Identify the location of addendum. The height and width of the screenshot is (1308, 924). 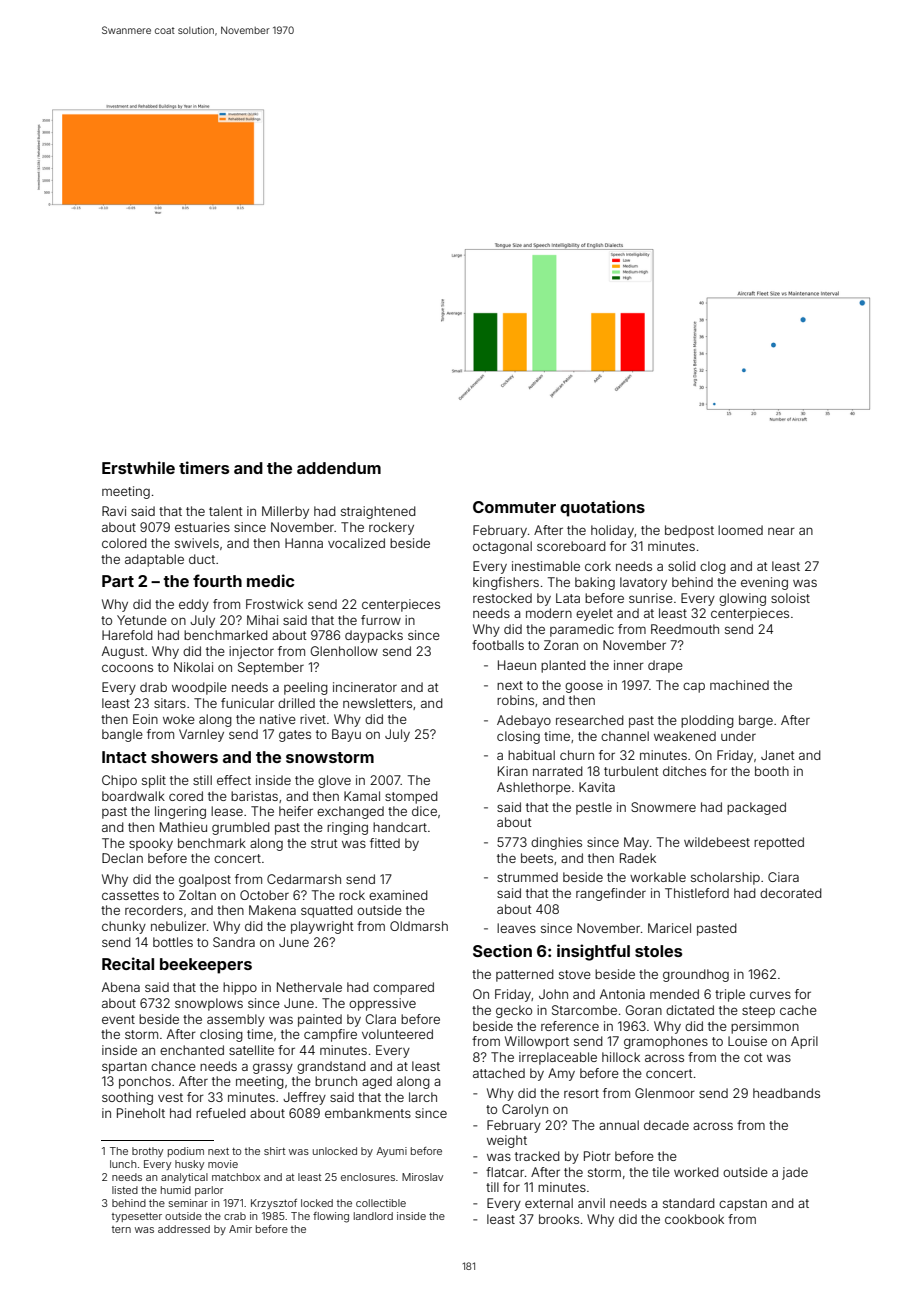
(339, 468).
